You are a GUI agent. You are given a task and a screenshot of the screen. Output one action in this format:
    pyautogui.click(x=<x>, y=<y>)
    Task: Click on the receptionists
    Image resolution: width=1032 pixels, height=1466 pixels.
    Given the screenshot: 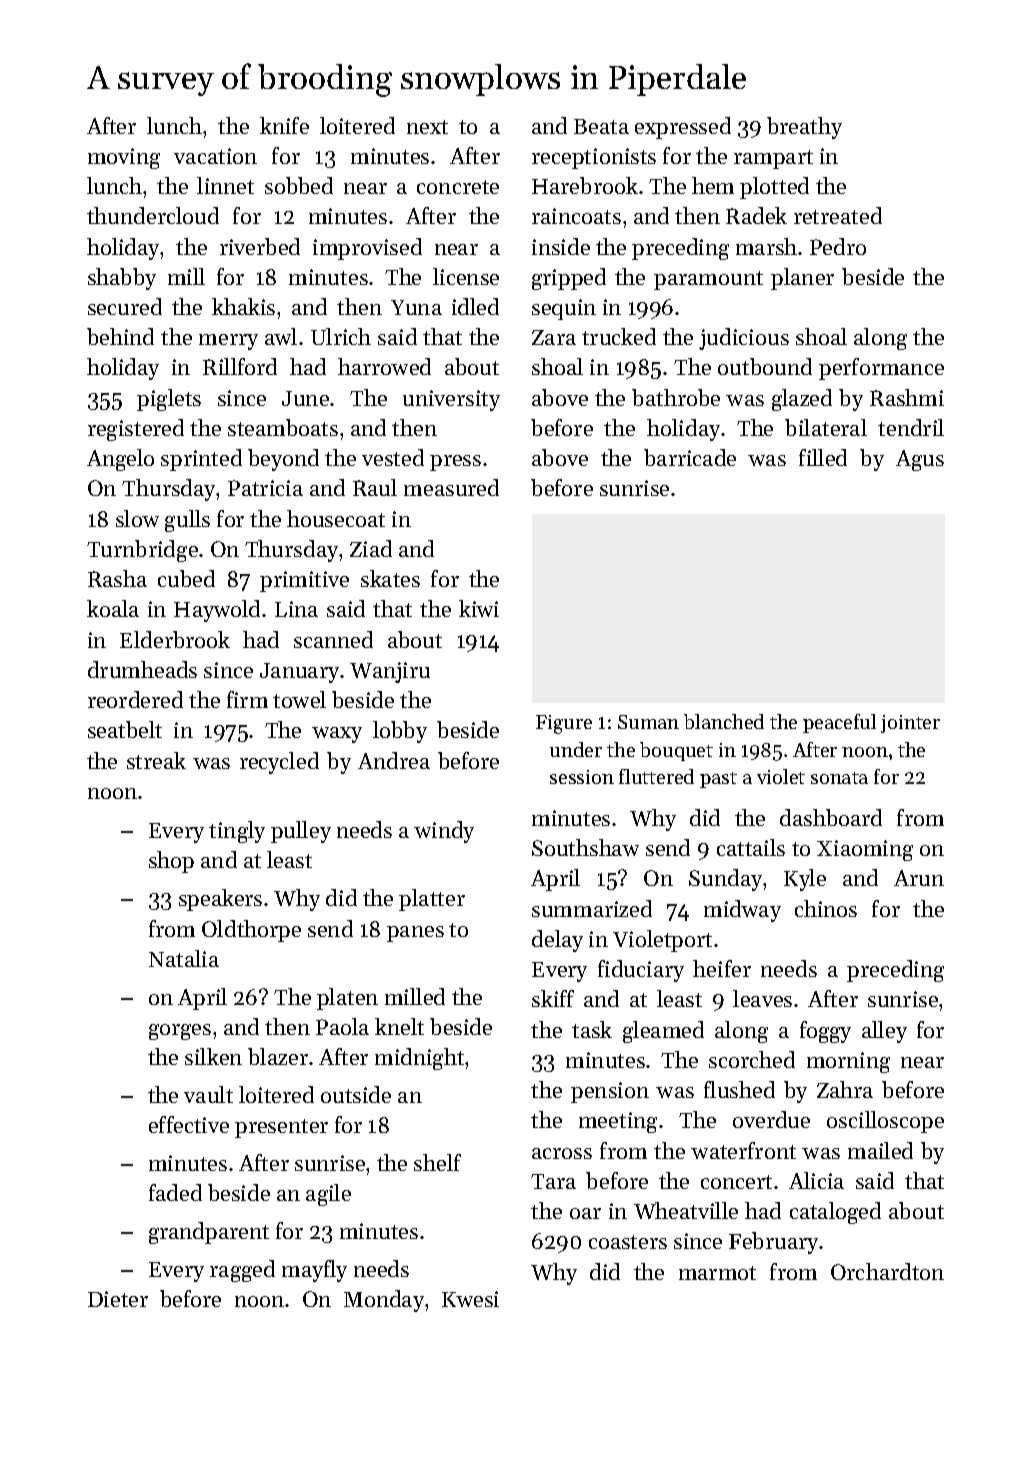 What is the action you would take?
    pyautogui.click(x=594, y=158)
